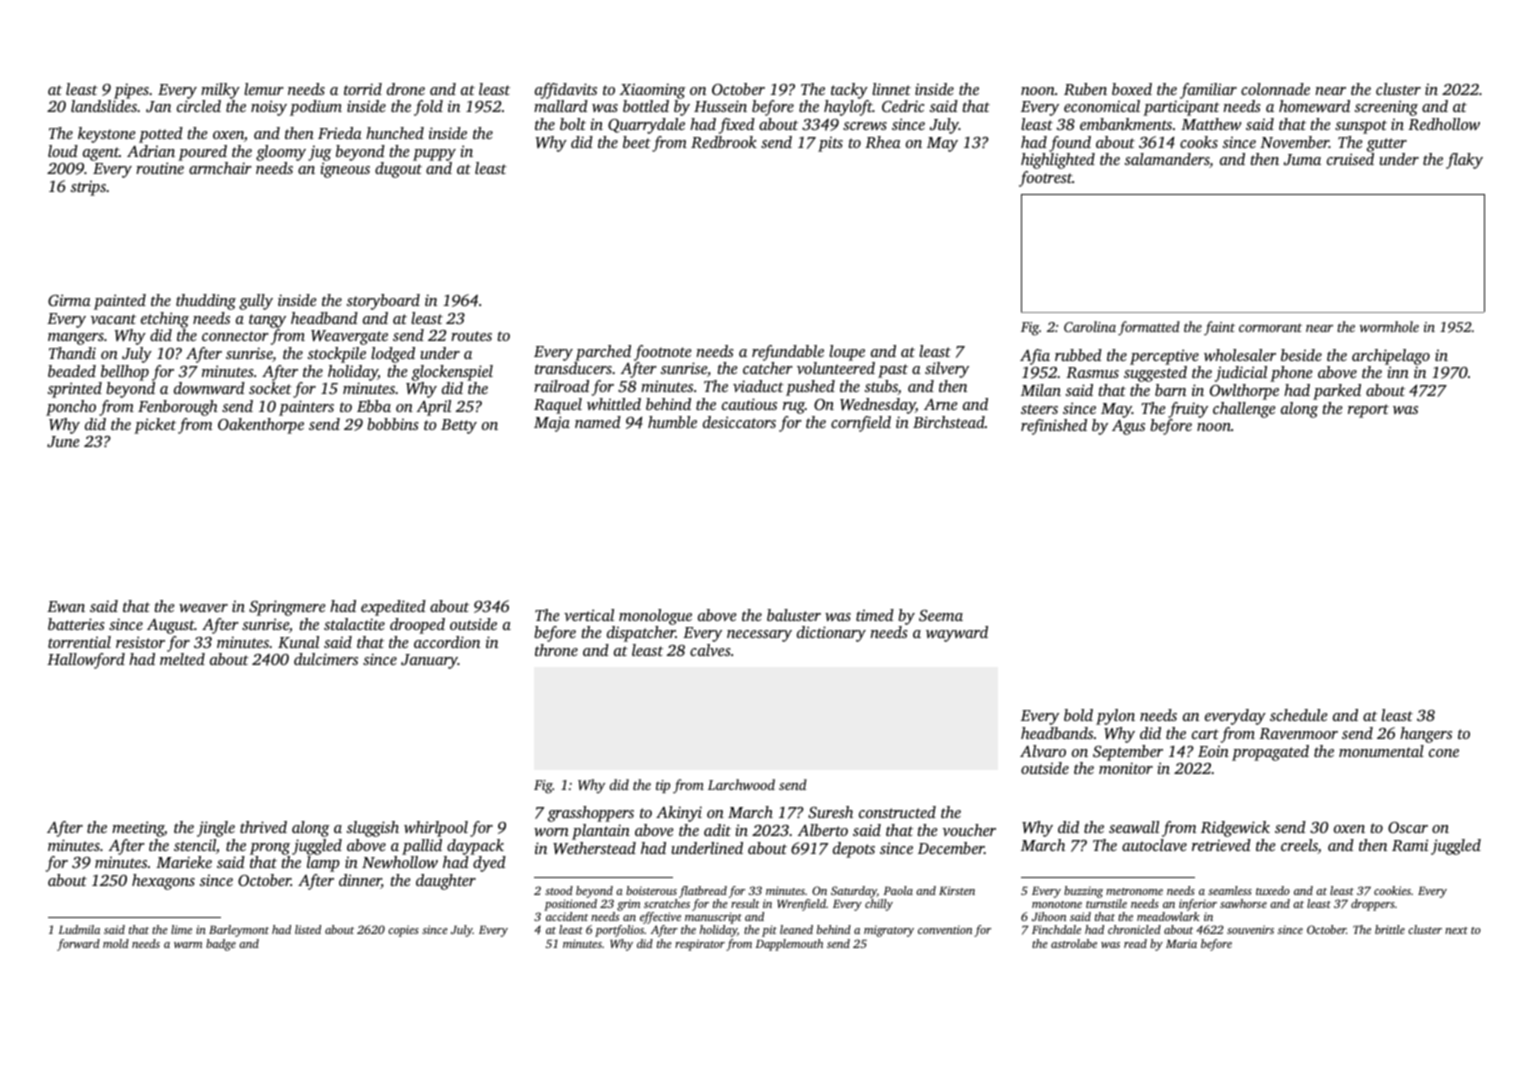 The image size is (1532, 1083). Describe the element at coordinates (76, 624) in the page. I see `batteries` at that location.
